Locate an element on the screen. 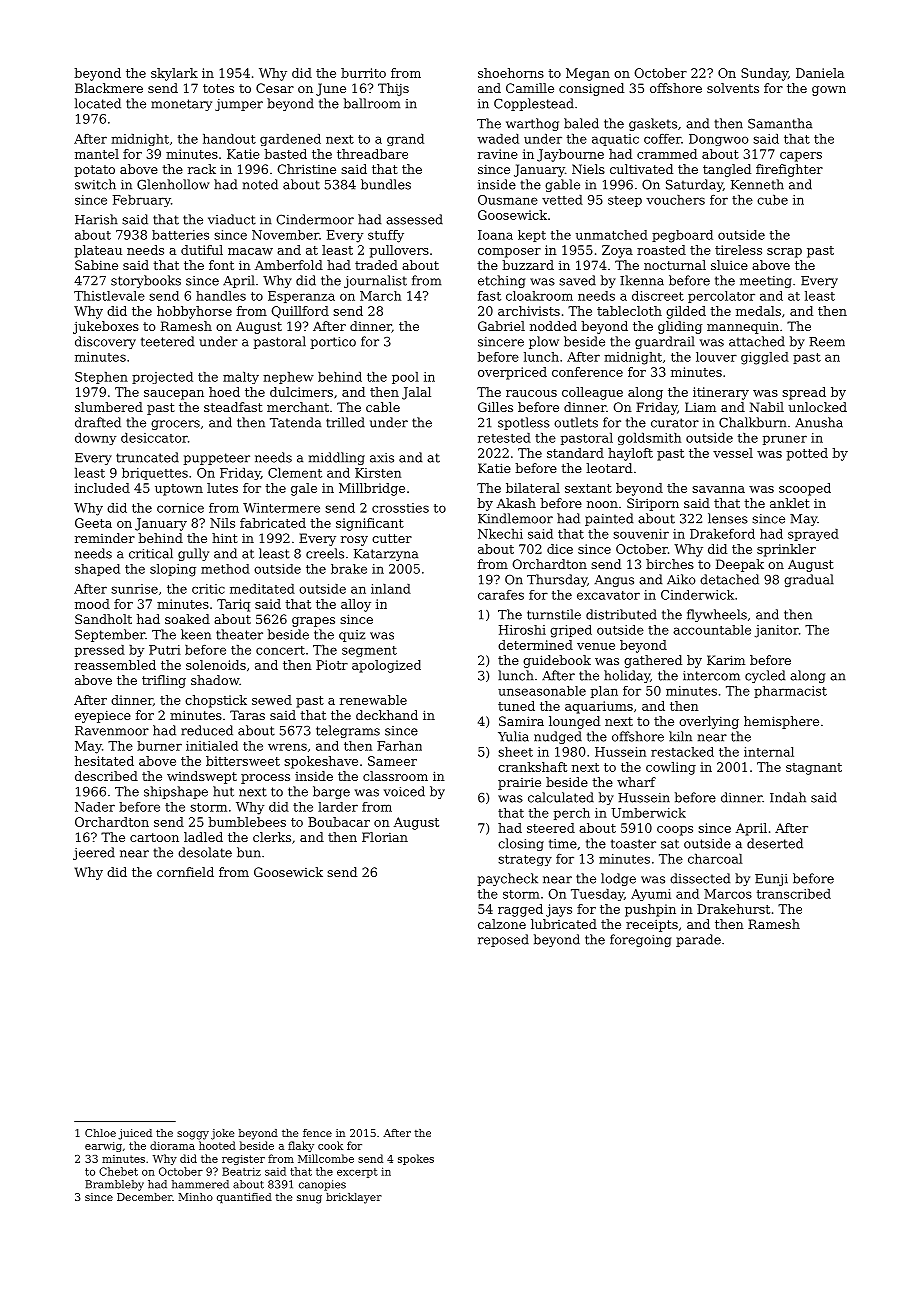 This screenshot has height=1308, width=924. Chalkburn is located at coordinates (753, 422).
